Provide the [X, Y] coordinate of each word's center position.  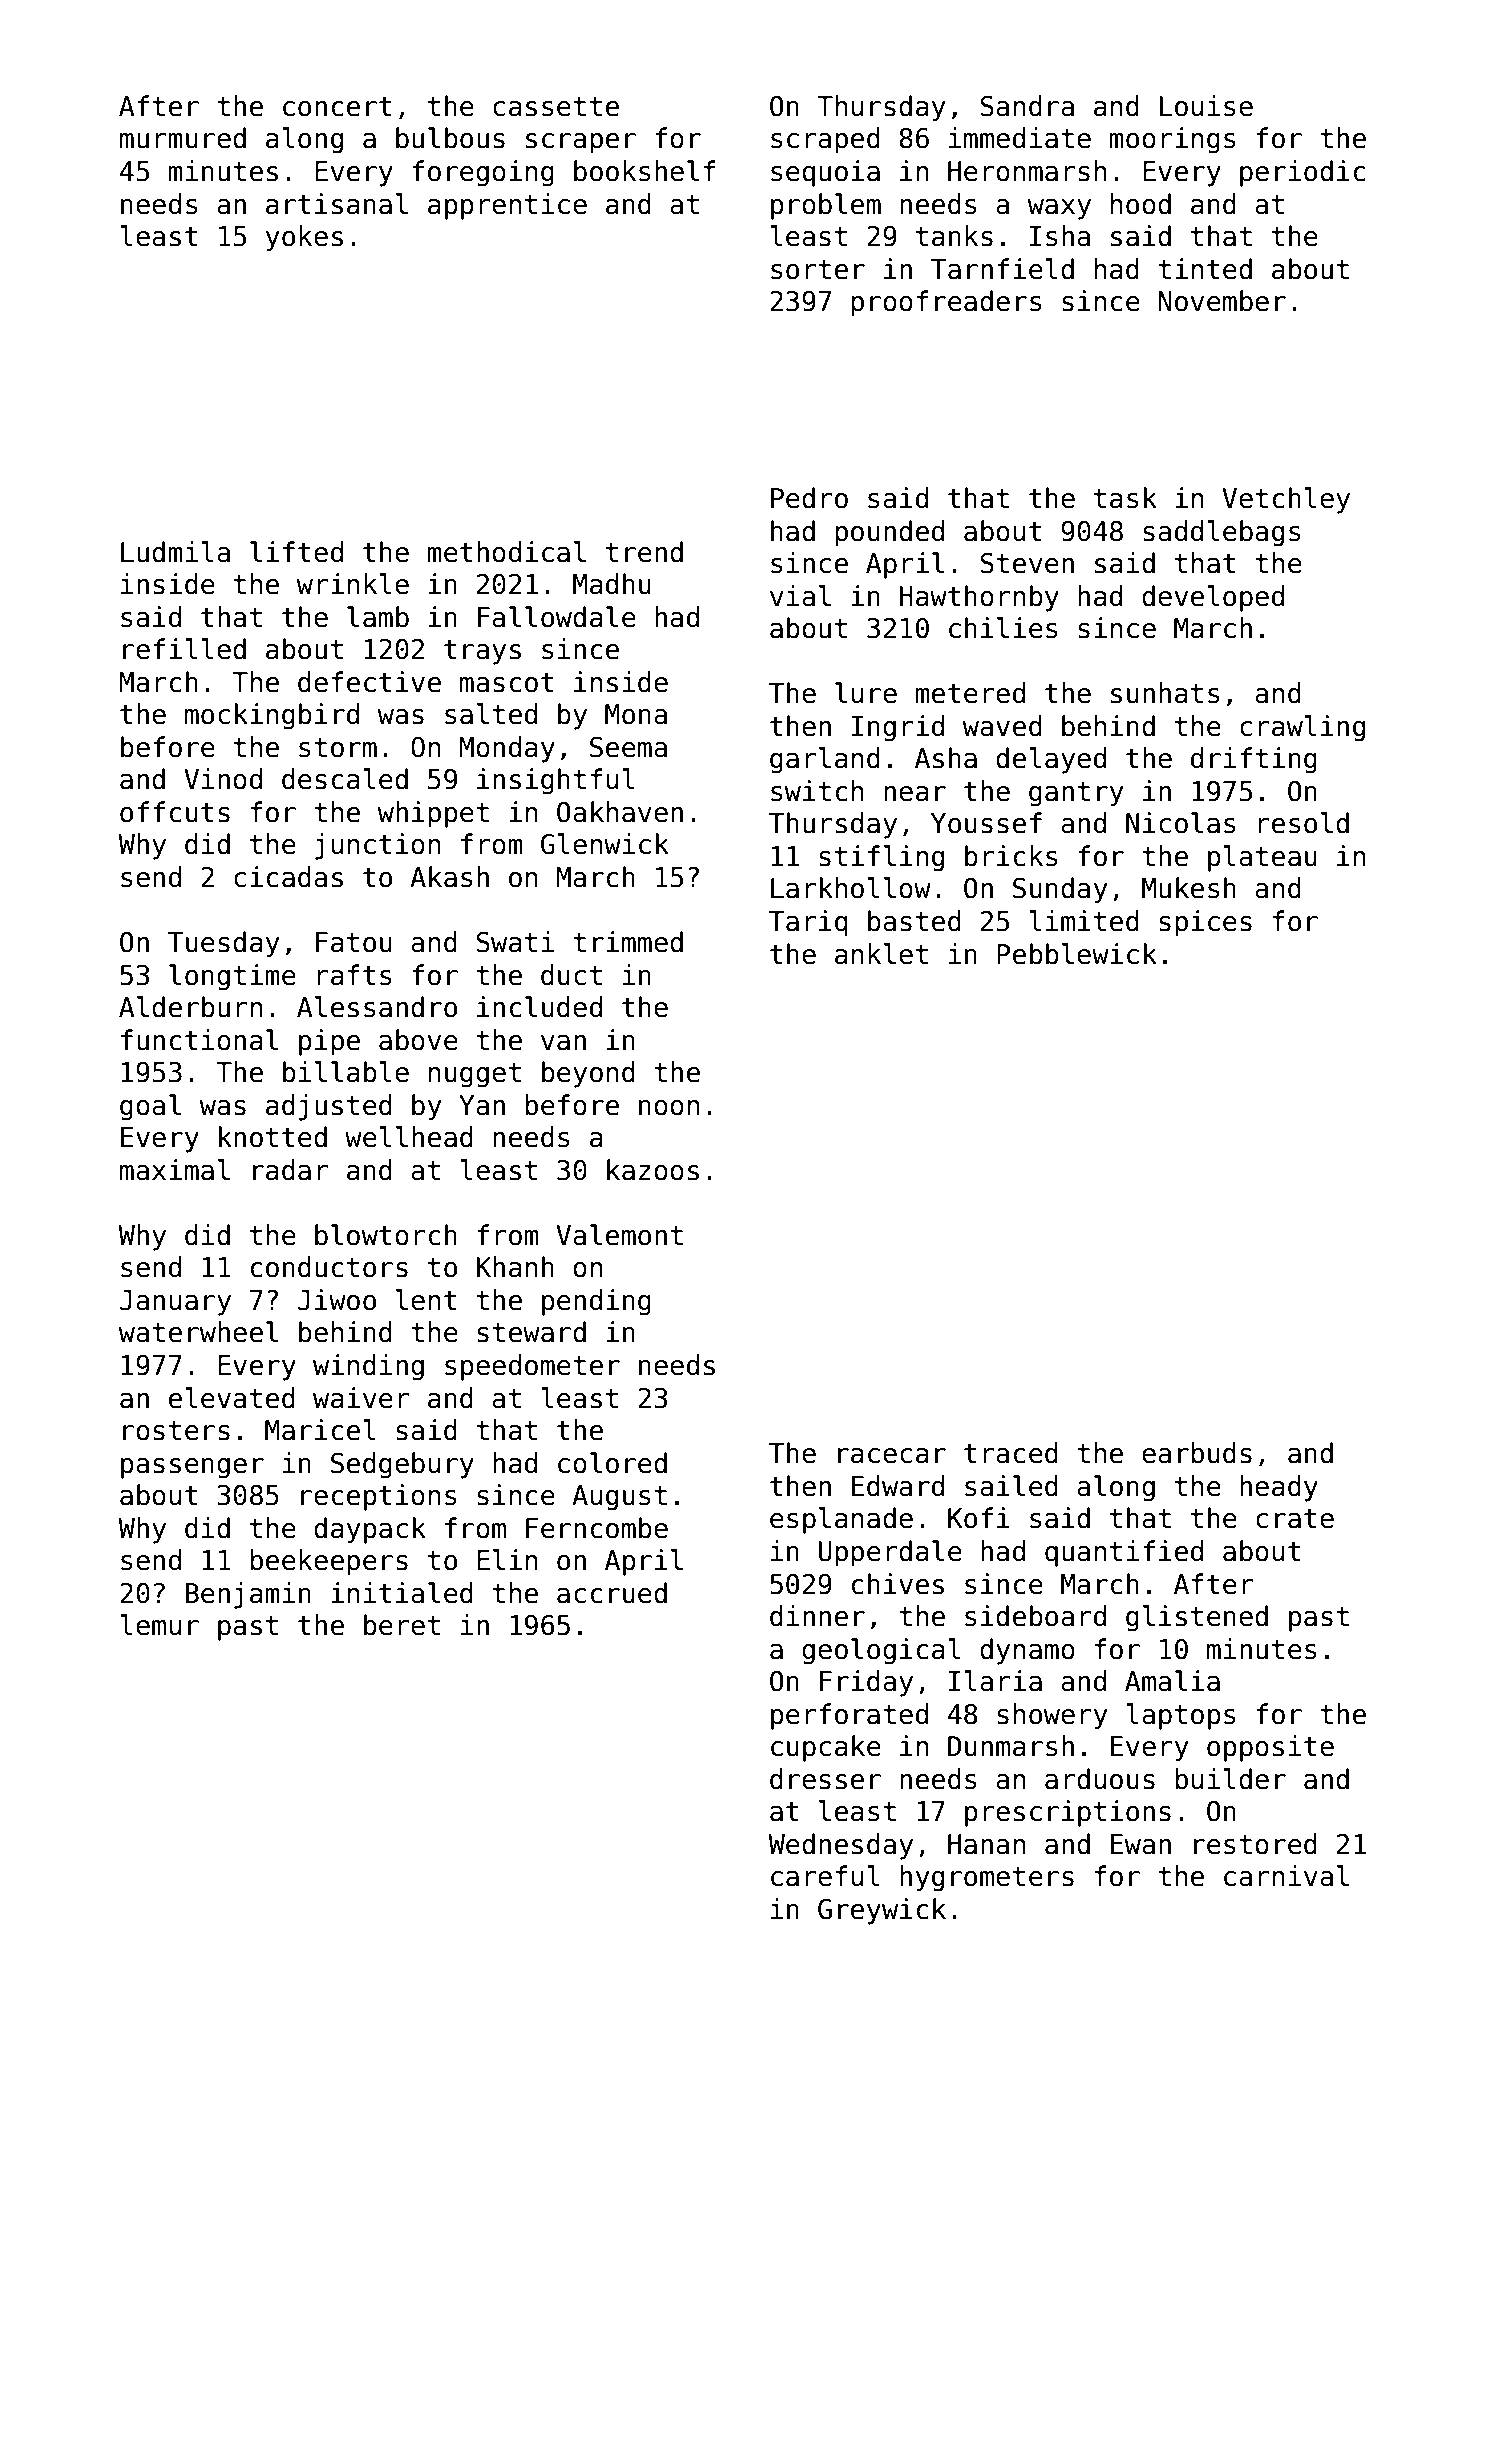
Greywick [882, 1911]
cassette [556, 107]
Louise [1206, 106]
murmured [183, 138]
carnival [1286, 1876]
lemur [159, 1625]
